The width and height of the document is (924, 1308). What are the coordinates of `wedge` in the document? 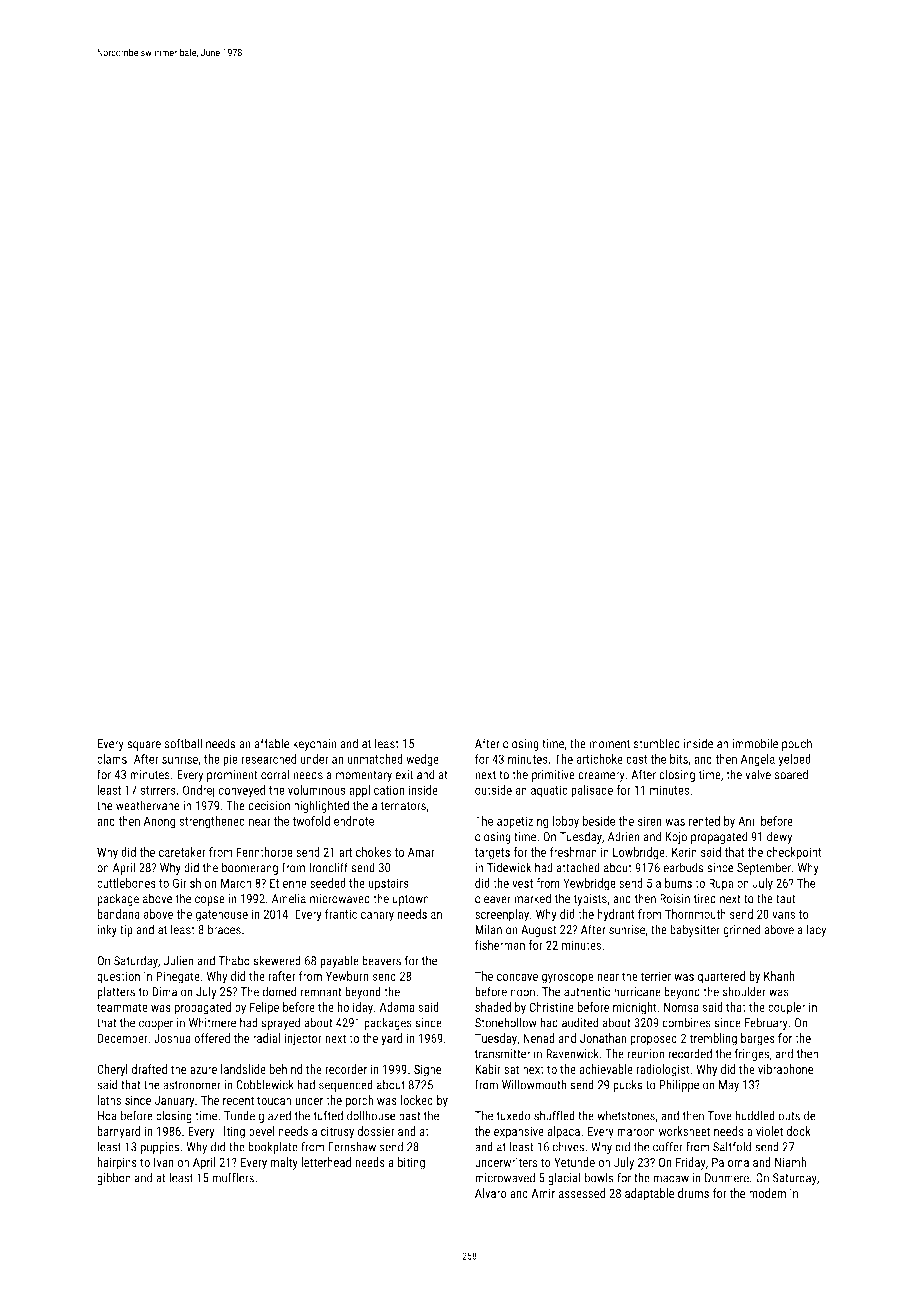 It's located at (422, 760).
